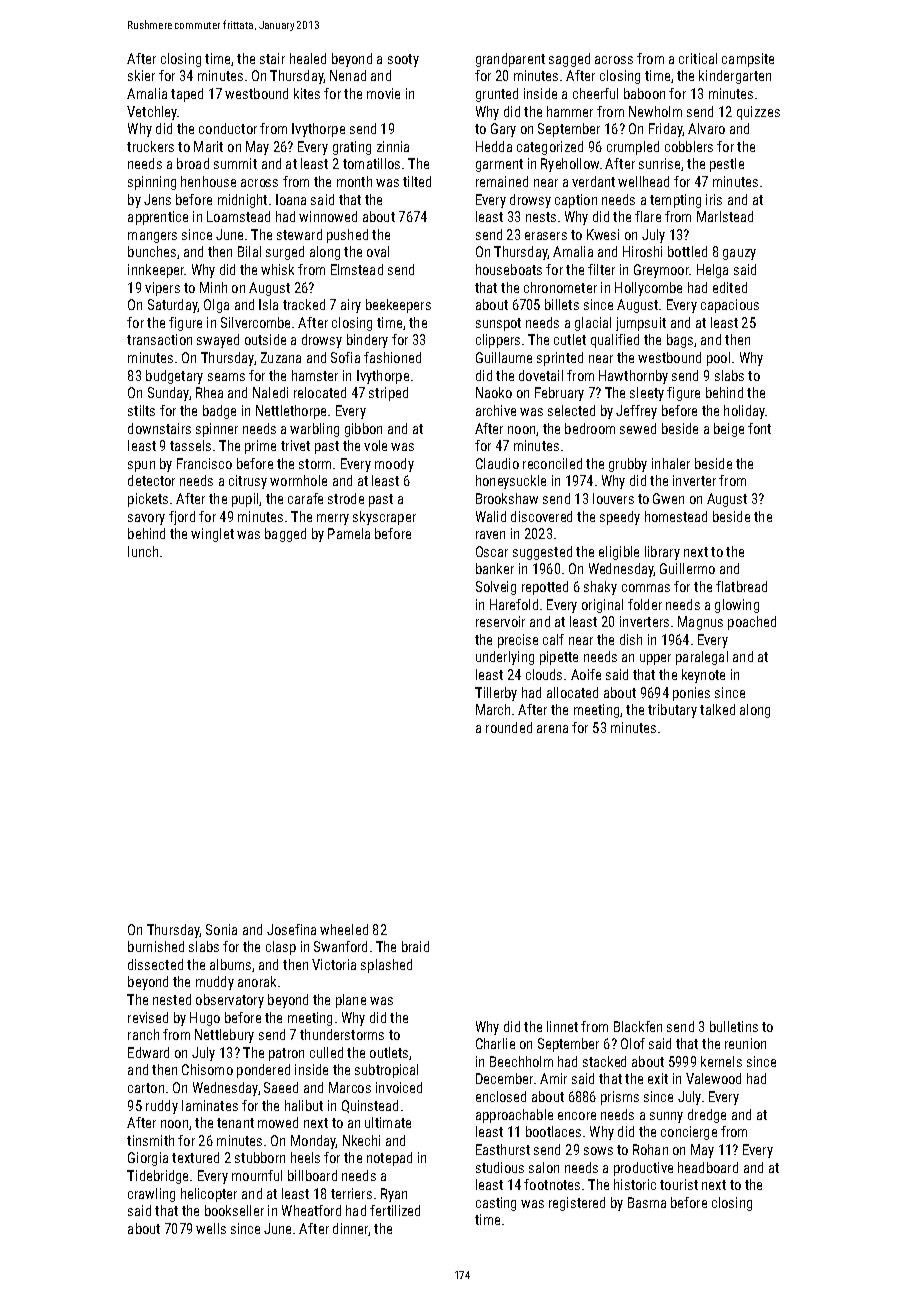 The image size is (908, 1316). I want to click on burnished, so click(156, 946).
